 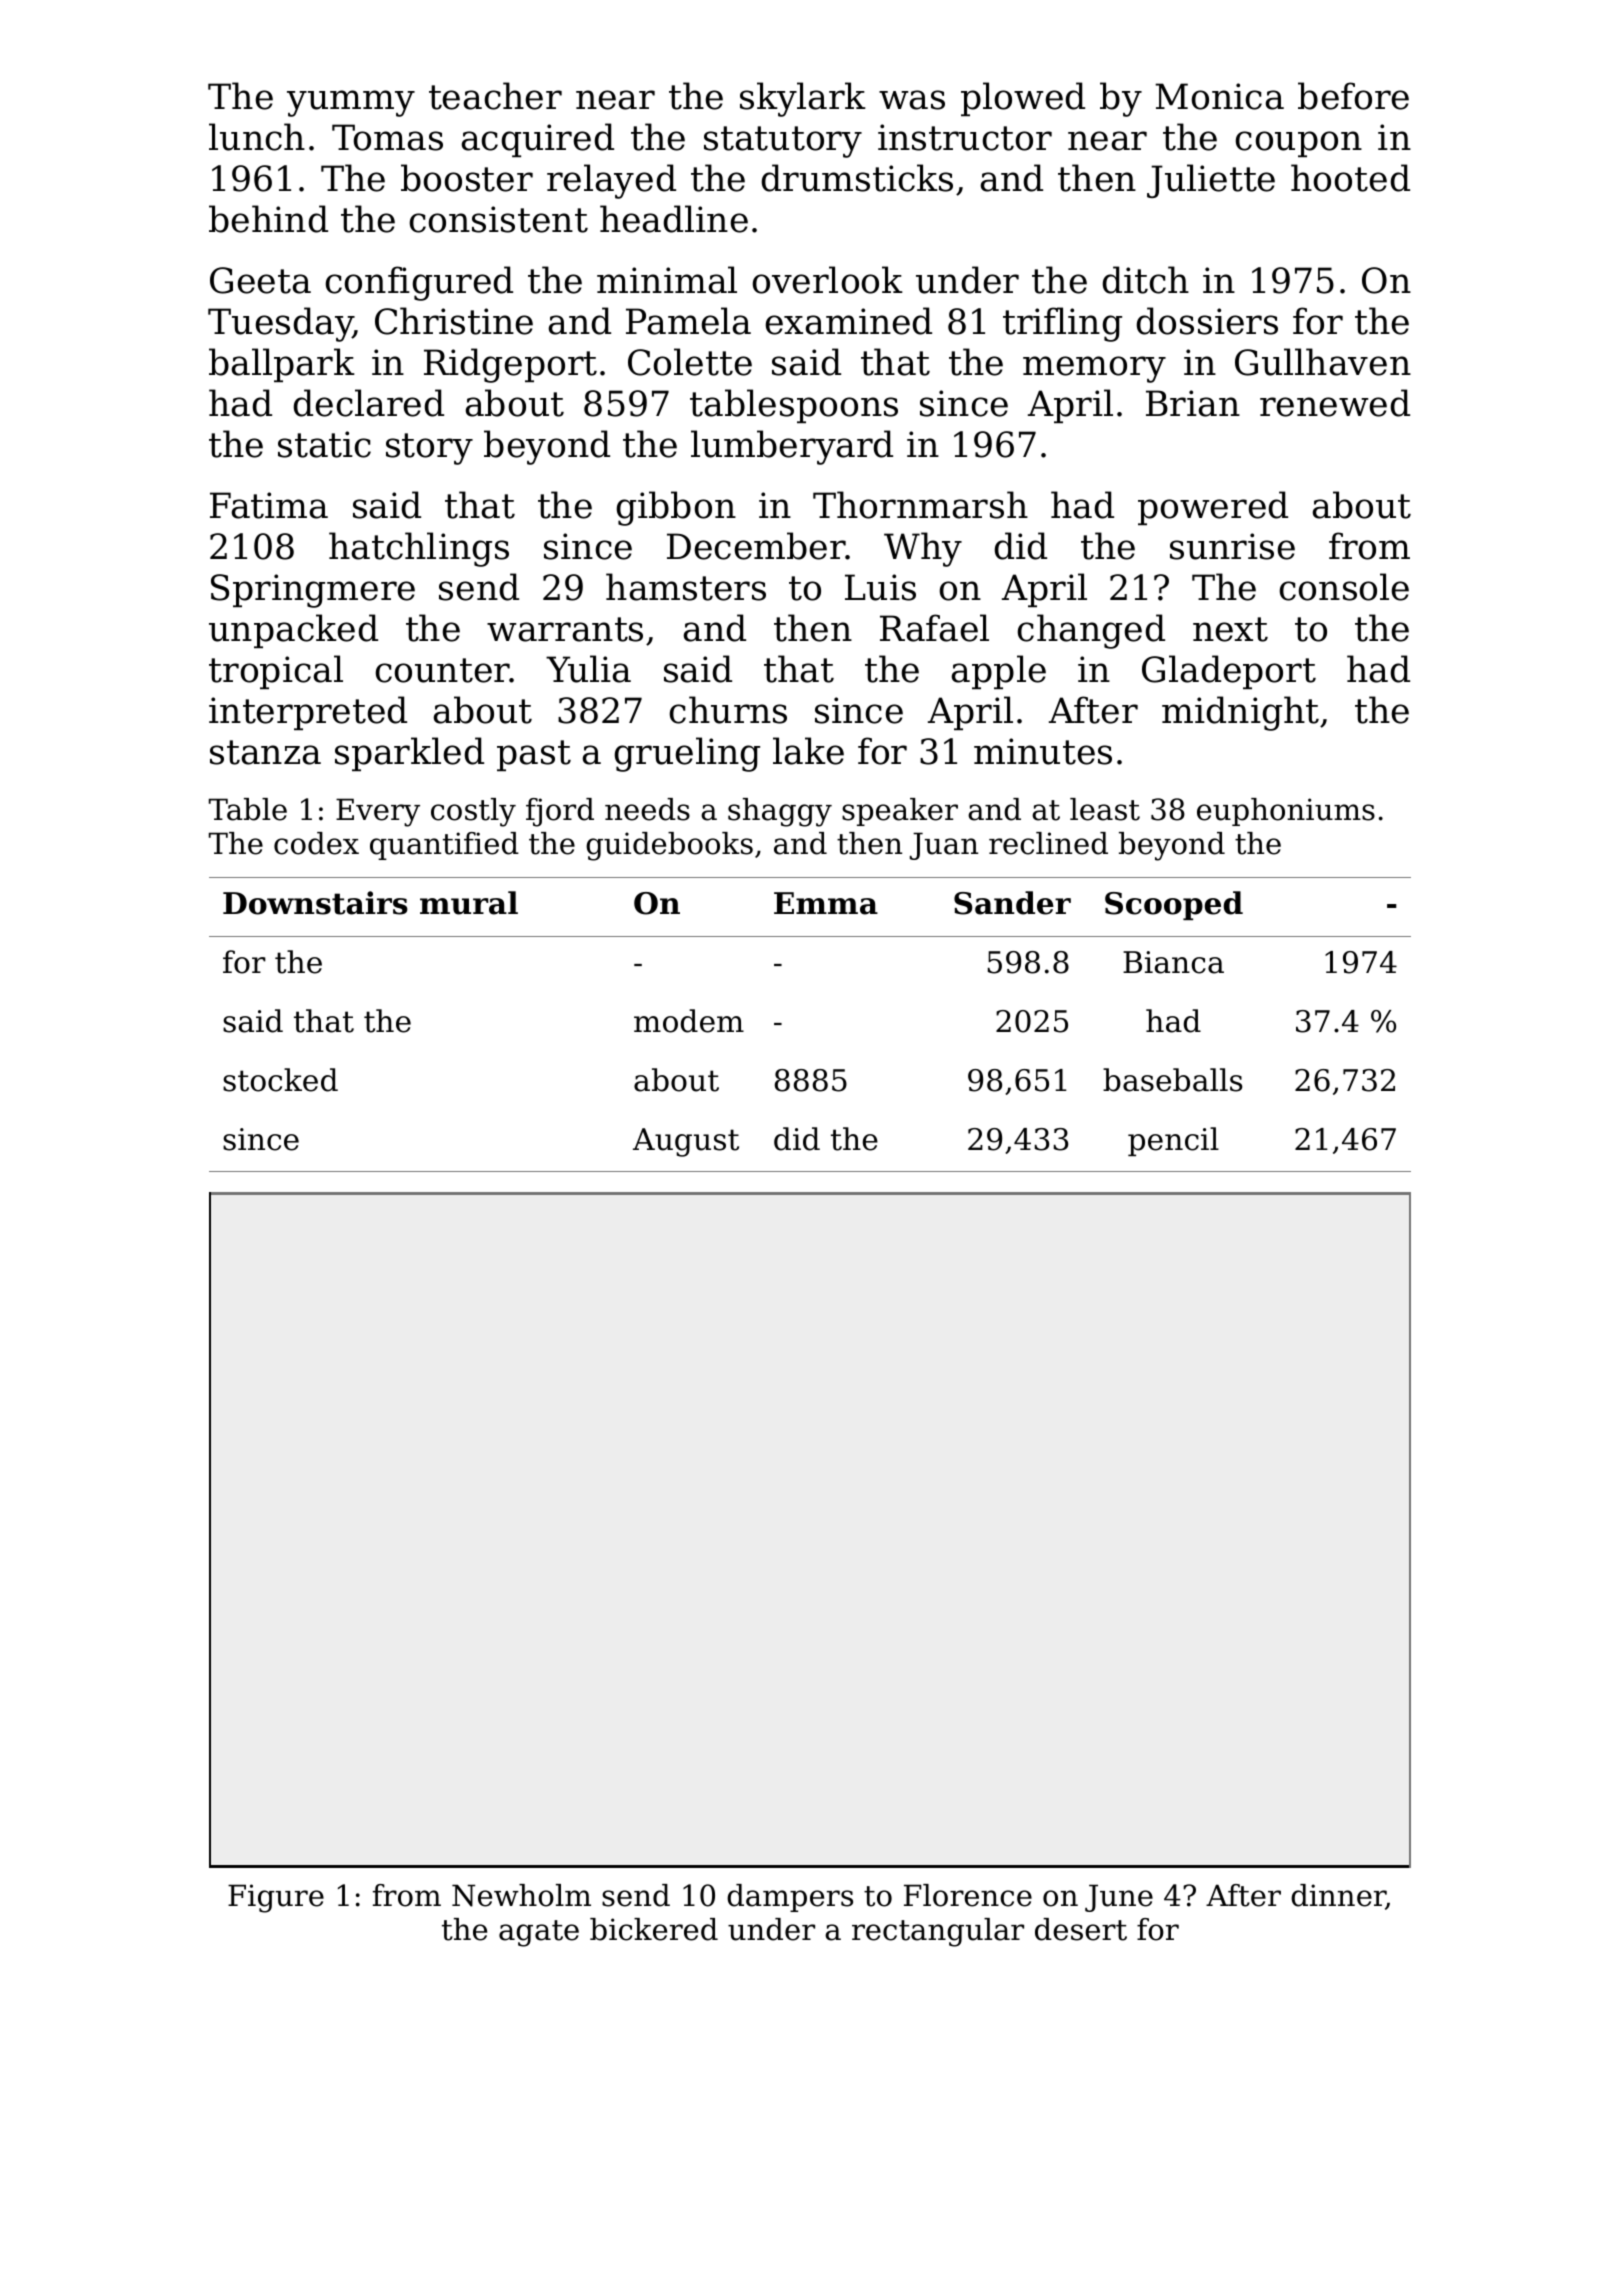 What do you see at coordinates (351, 103) in the page?
I see `yummy` at bounding box center [351, 103].
